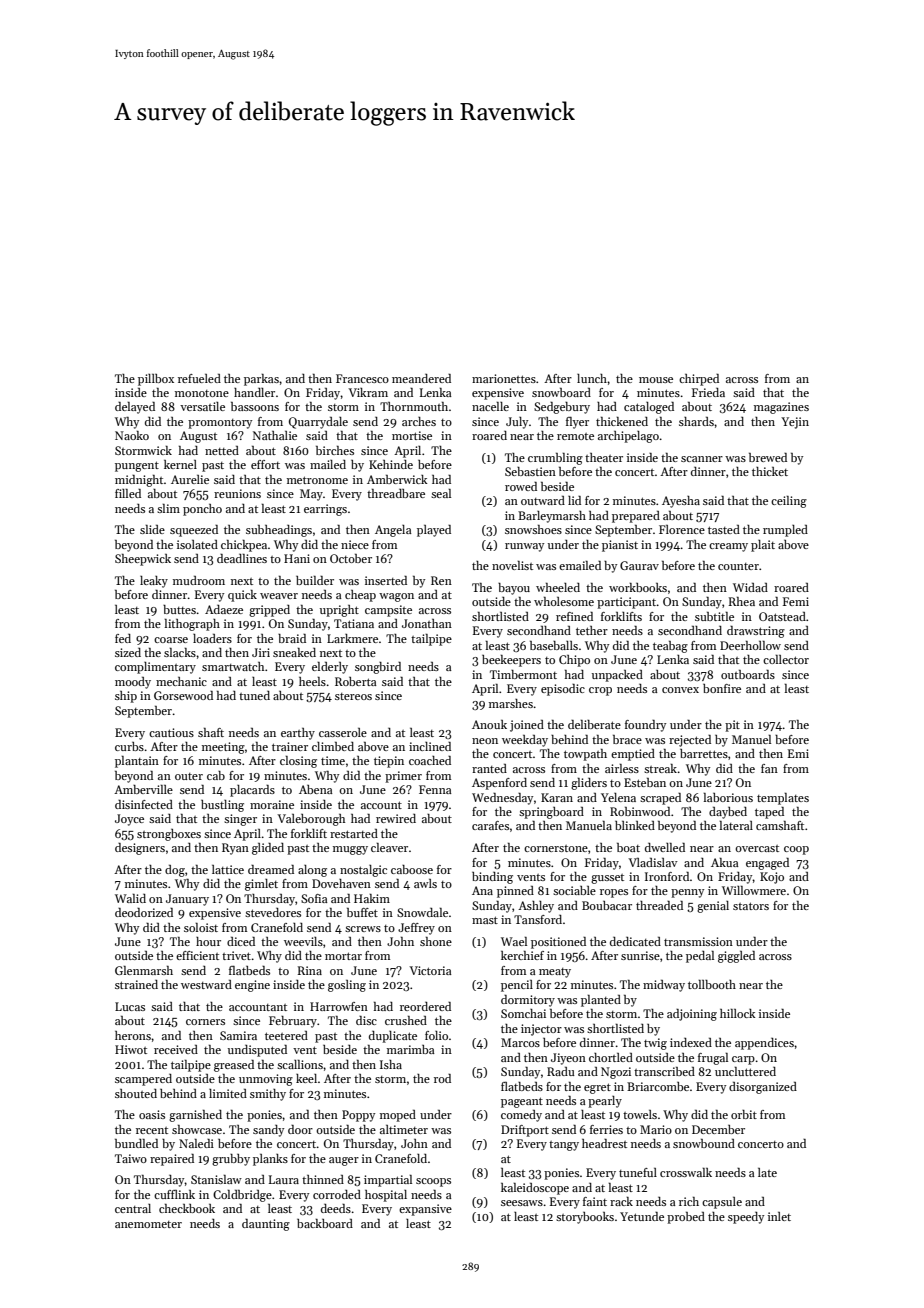 The image size is (924, 1308). Describe the element at coordinates (180, 464) in the image. I see `kernel` at that location.
